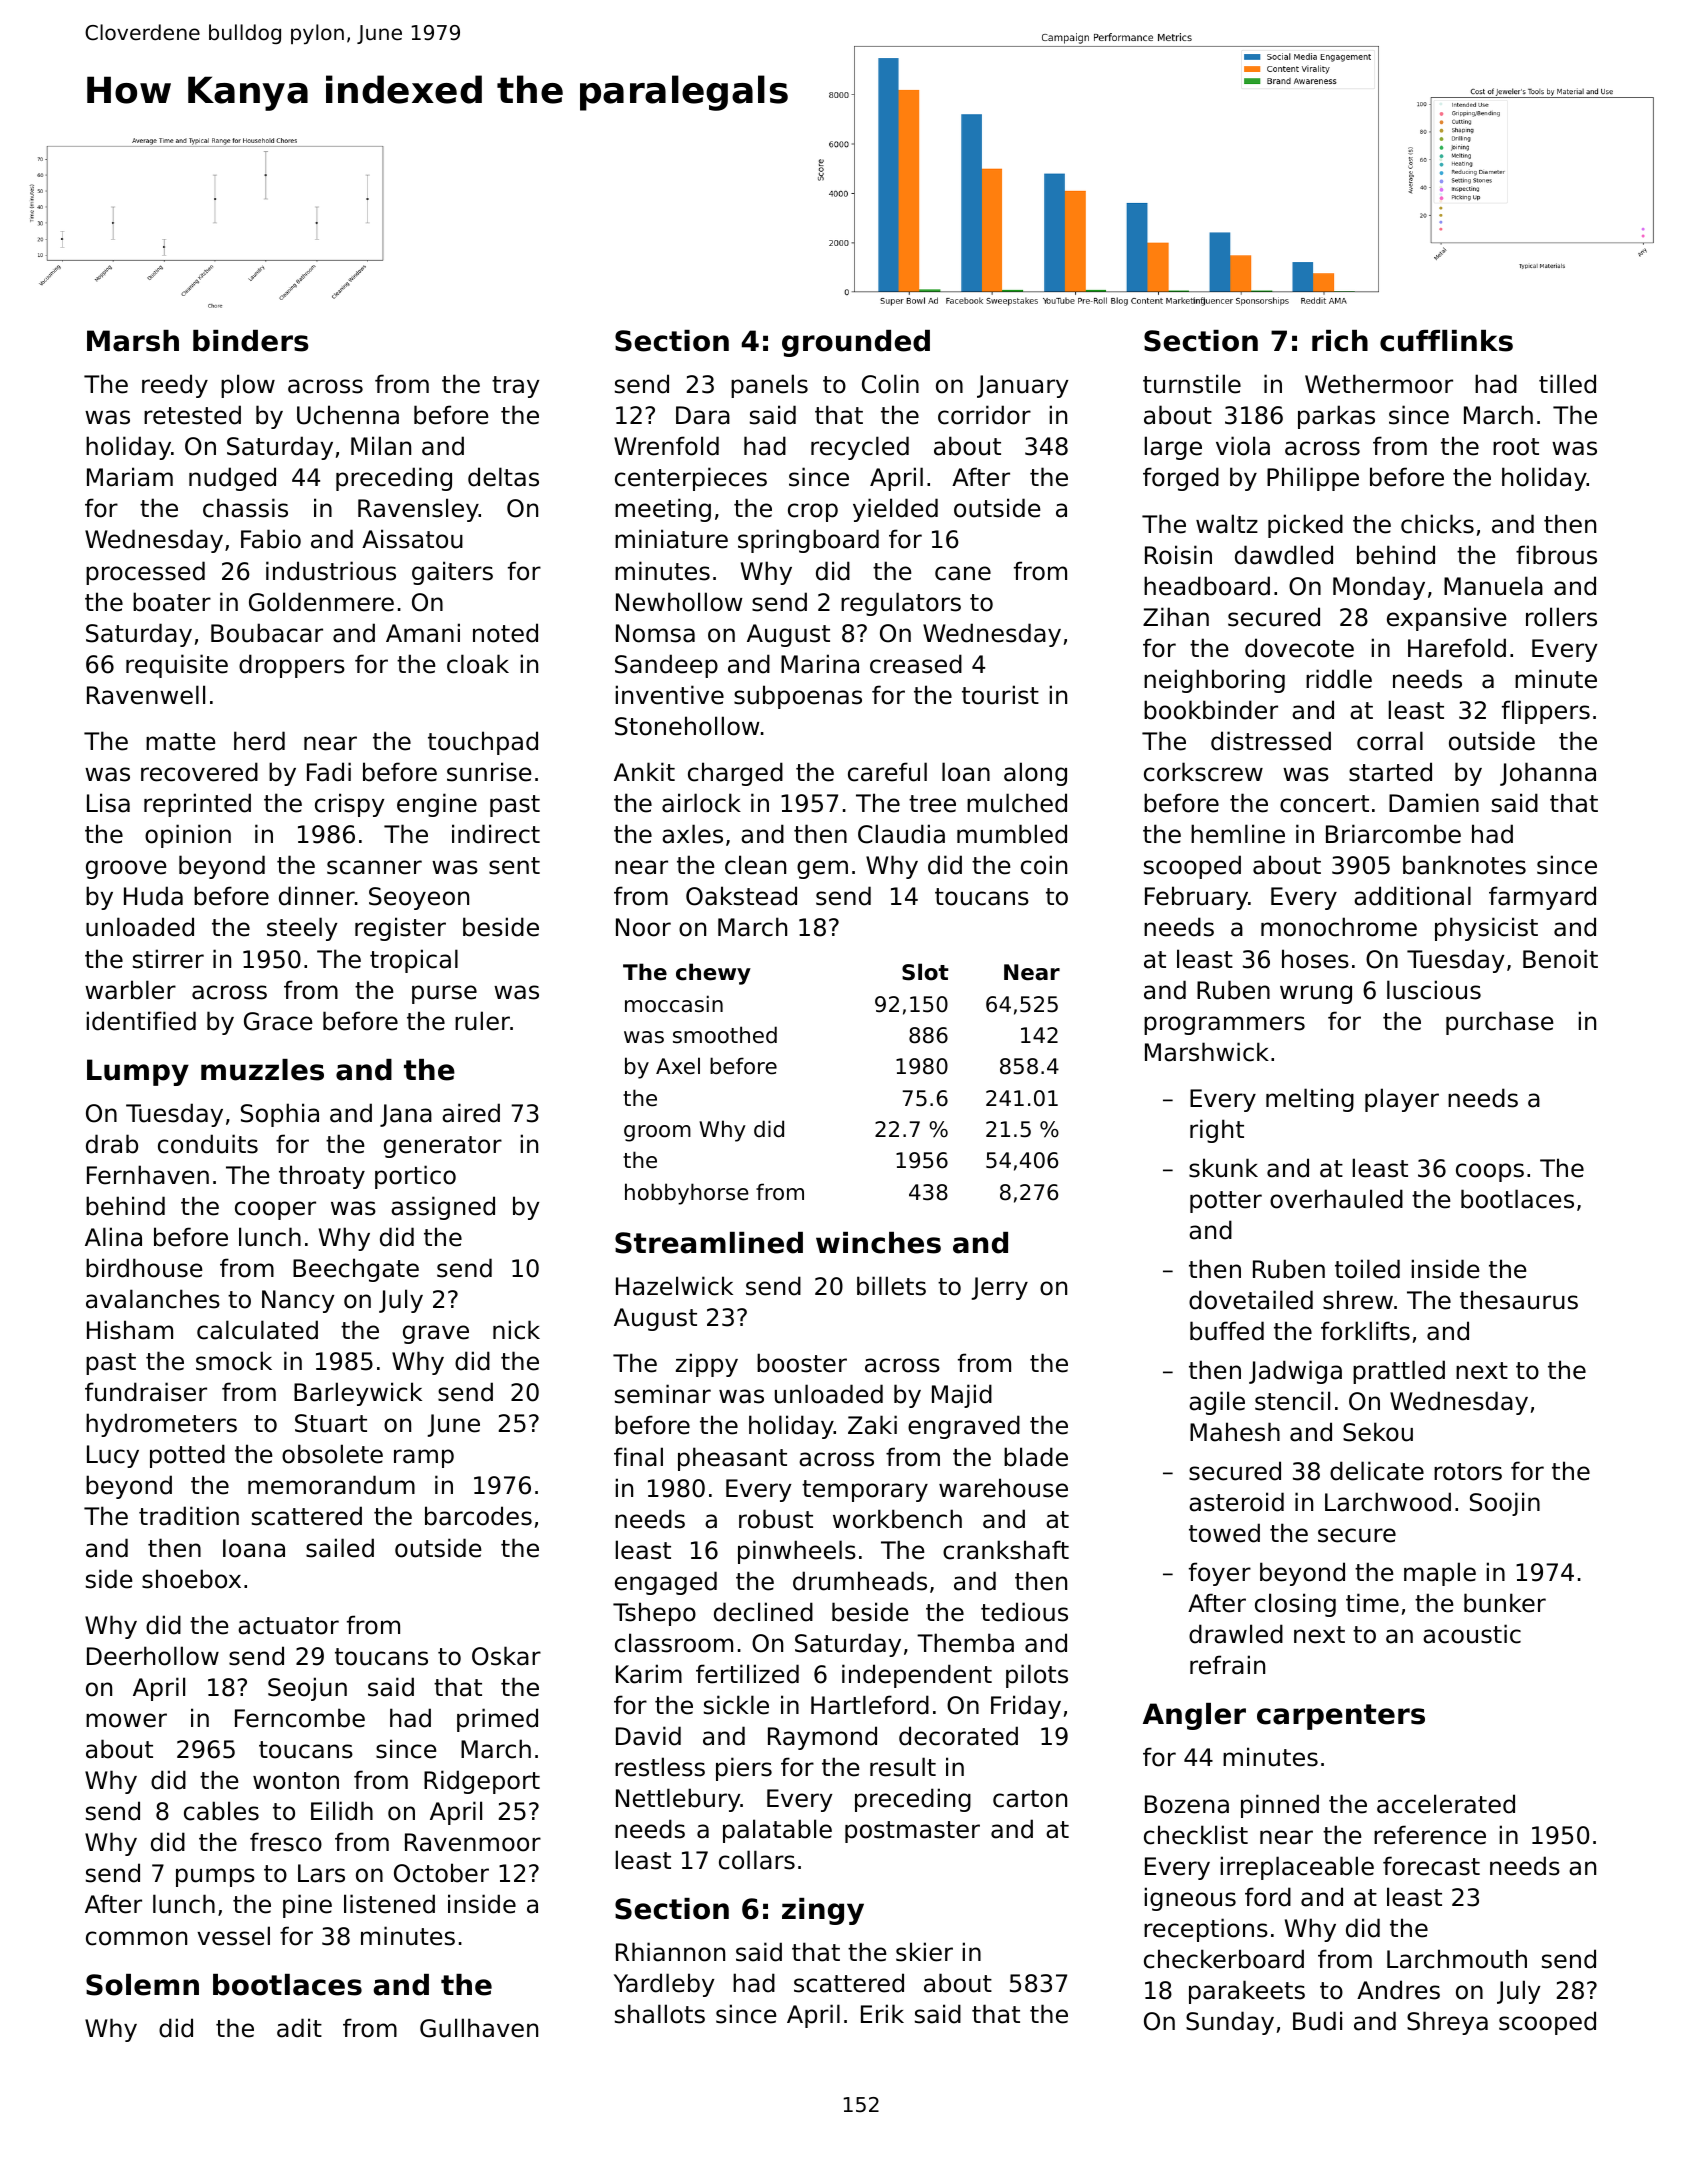 The image size is (1683, 2178). Describe the element at coordinates (856, 343) in the screenshot. I see `grounded` at that location.
